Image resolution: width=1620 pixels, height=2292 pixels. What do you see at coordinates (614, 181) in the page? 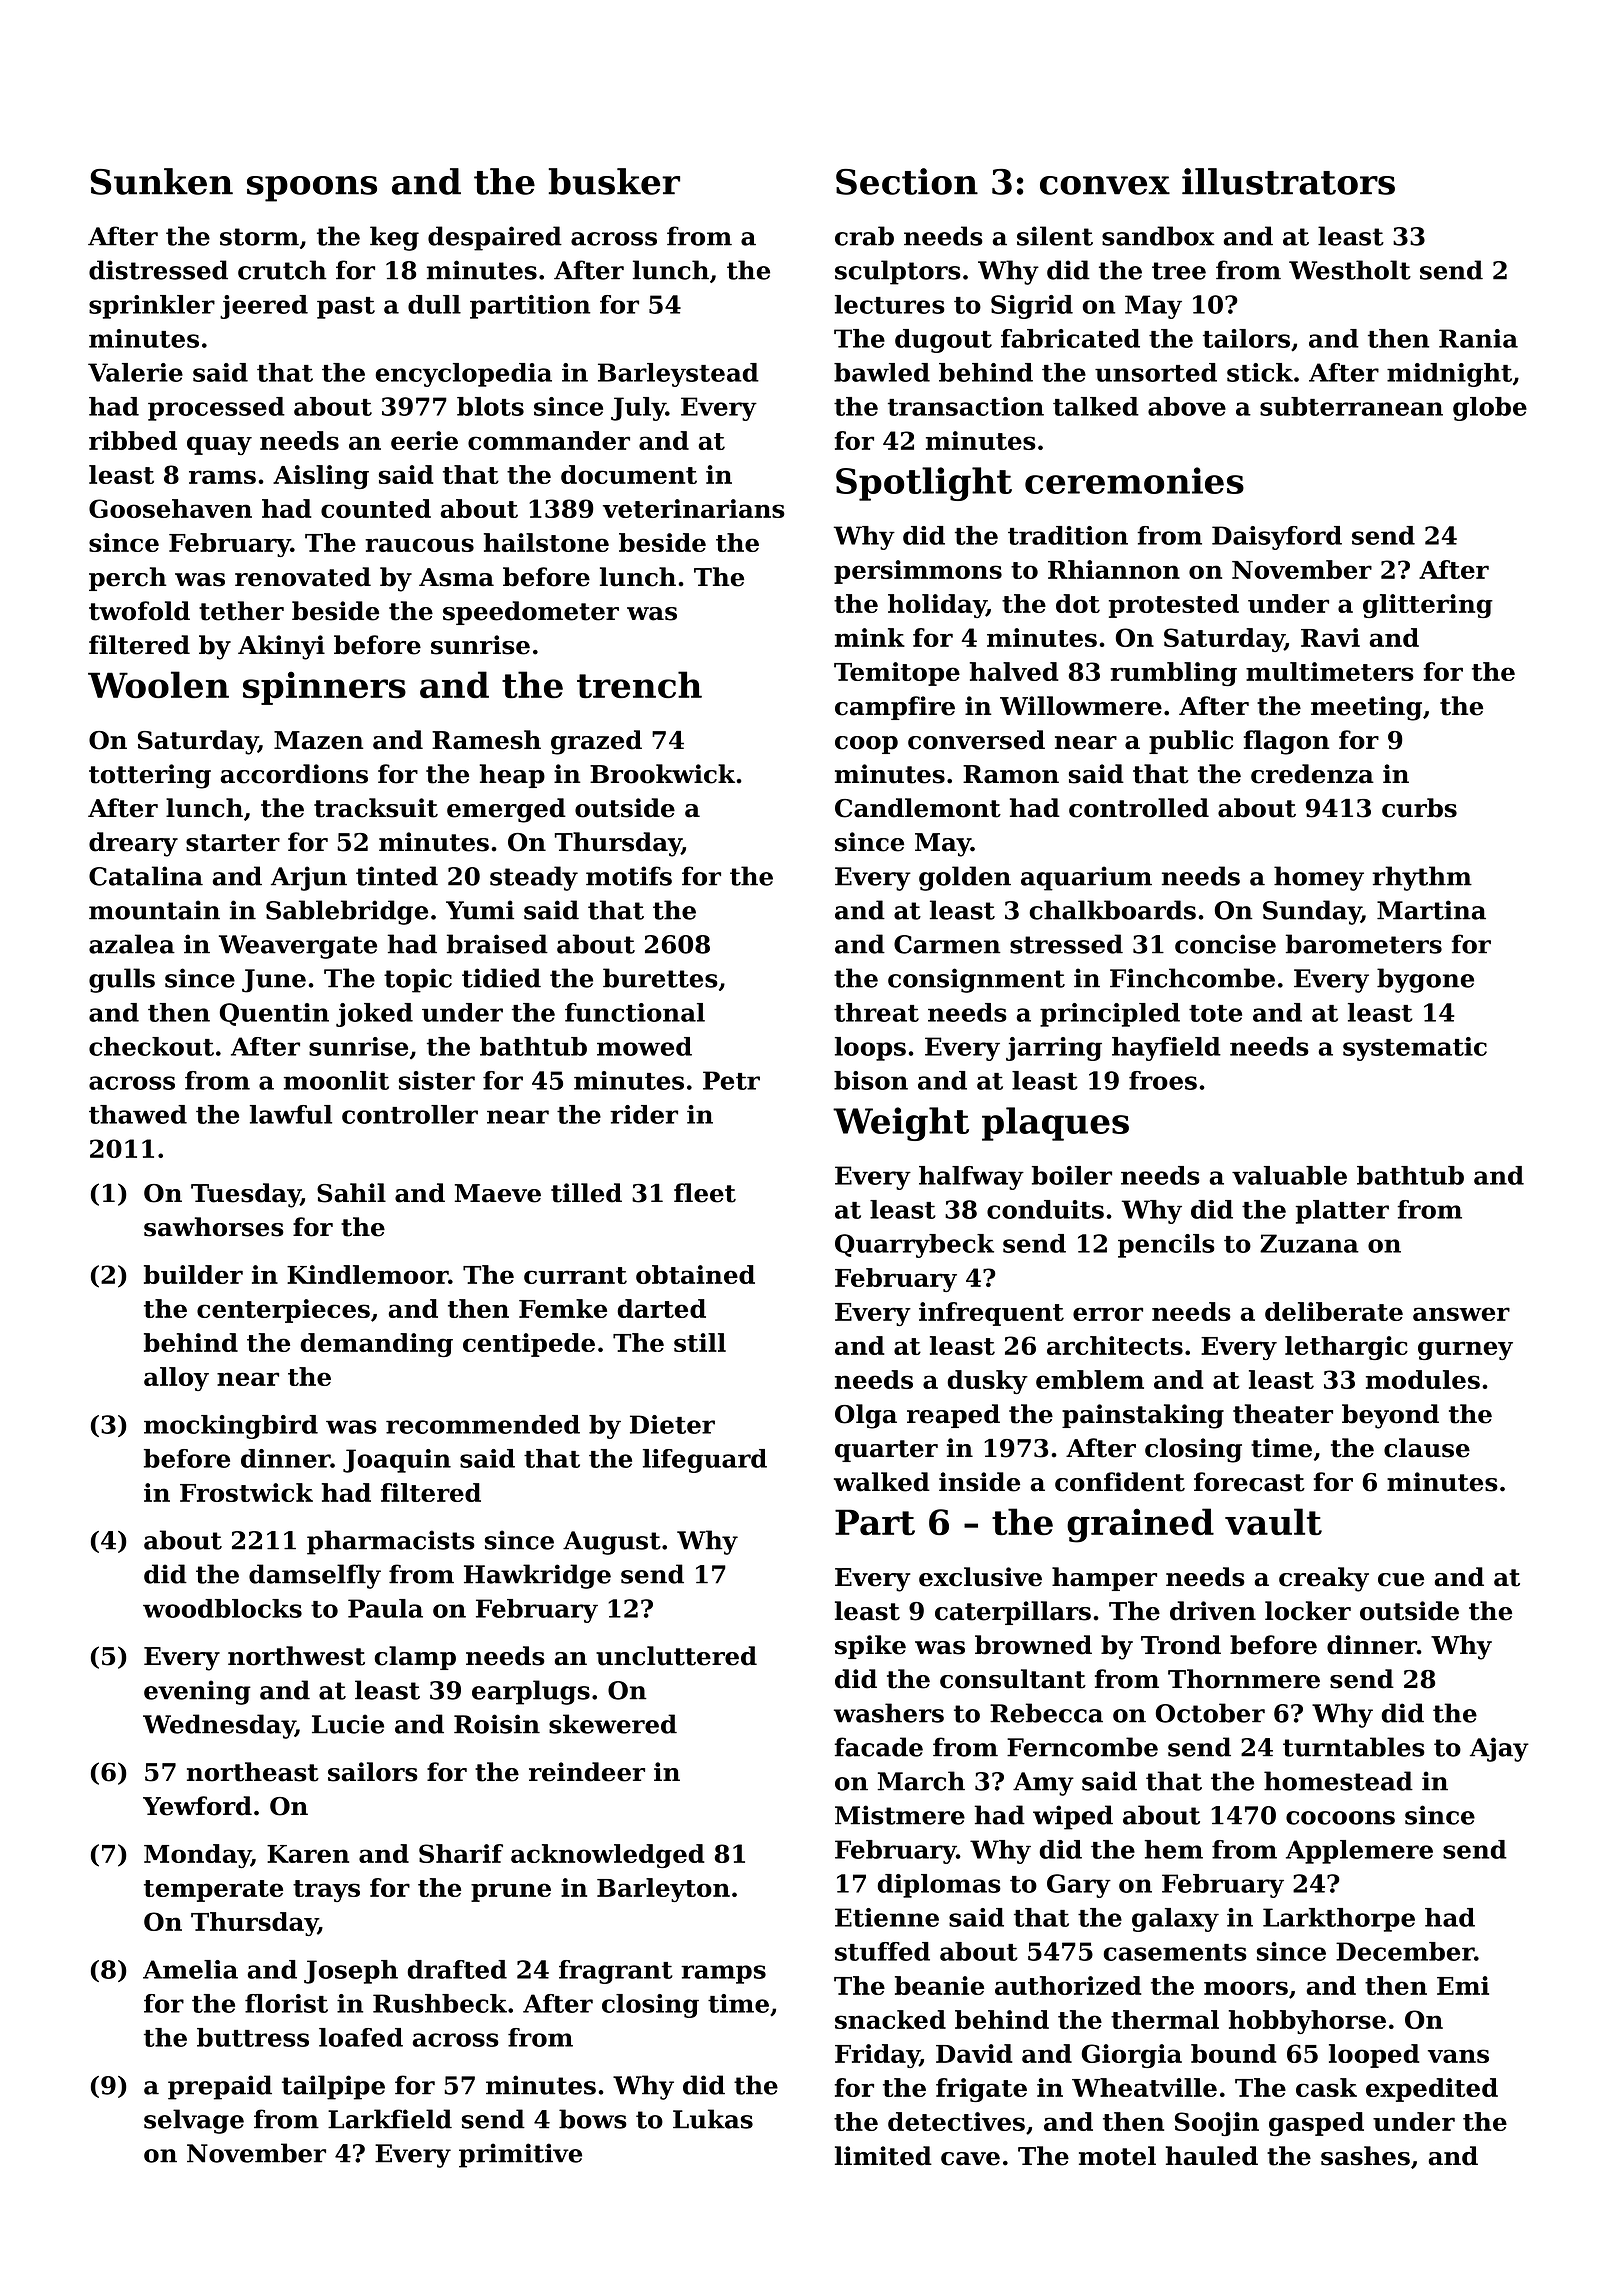
I see `busker` at bounding box center [614, 181].
